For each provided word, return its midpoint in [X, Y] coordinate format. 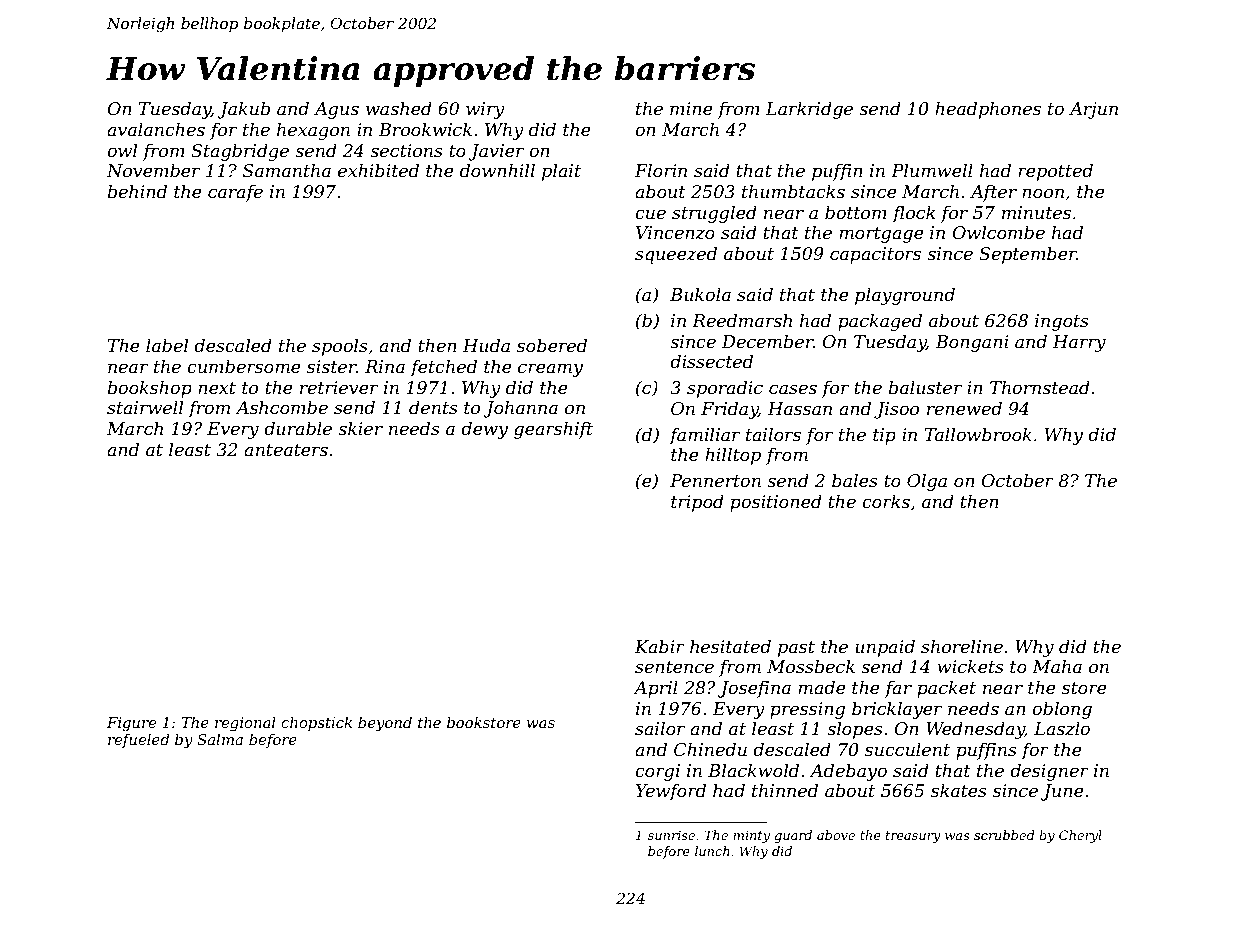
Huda [486, 345]
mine [691, 108]
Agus [336, 110]
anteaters [286, 450]
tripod [697, 503]
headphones [988, 110]
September [1028, 255]
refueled [138, 740]
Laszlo [1062, 728]
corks [886, 501]
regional [245, 724]
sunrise [671, 835]
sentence [674, 667]
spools [340, 347]
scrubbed [1004, 835]
